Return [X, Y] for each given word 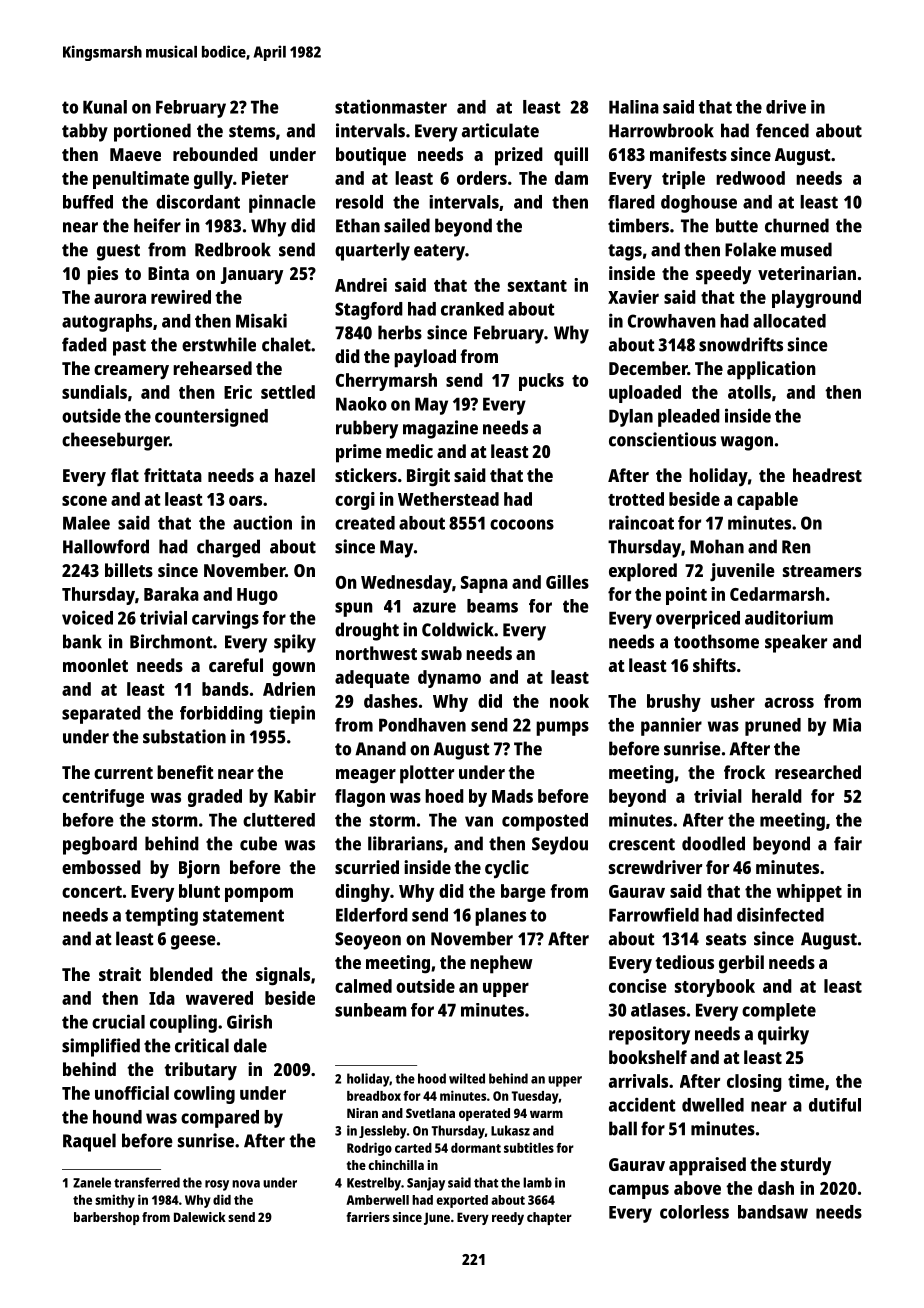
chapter [549, 1218]
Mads [512, 796]
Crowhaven [672, 321]
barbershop [107, 1218]
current [123, 773]
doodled [713, 843]
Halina [634, 107]
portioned [152, 132]
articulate [500, 130]
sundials [94, 392]
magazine [440, 429]
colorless [694, 1212]
